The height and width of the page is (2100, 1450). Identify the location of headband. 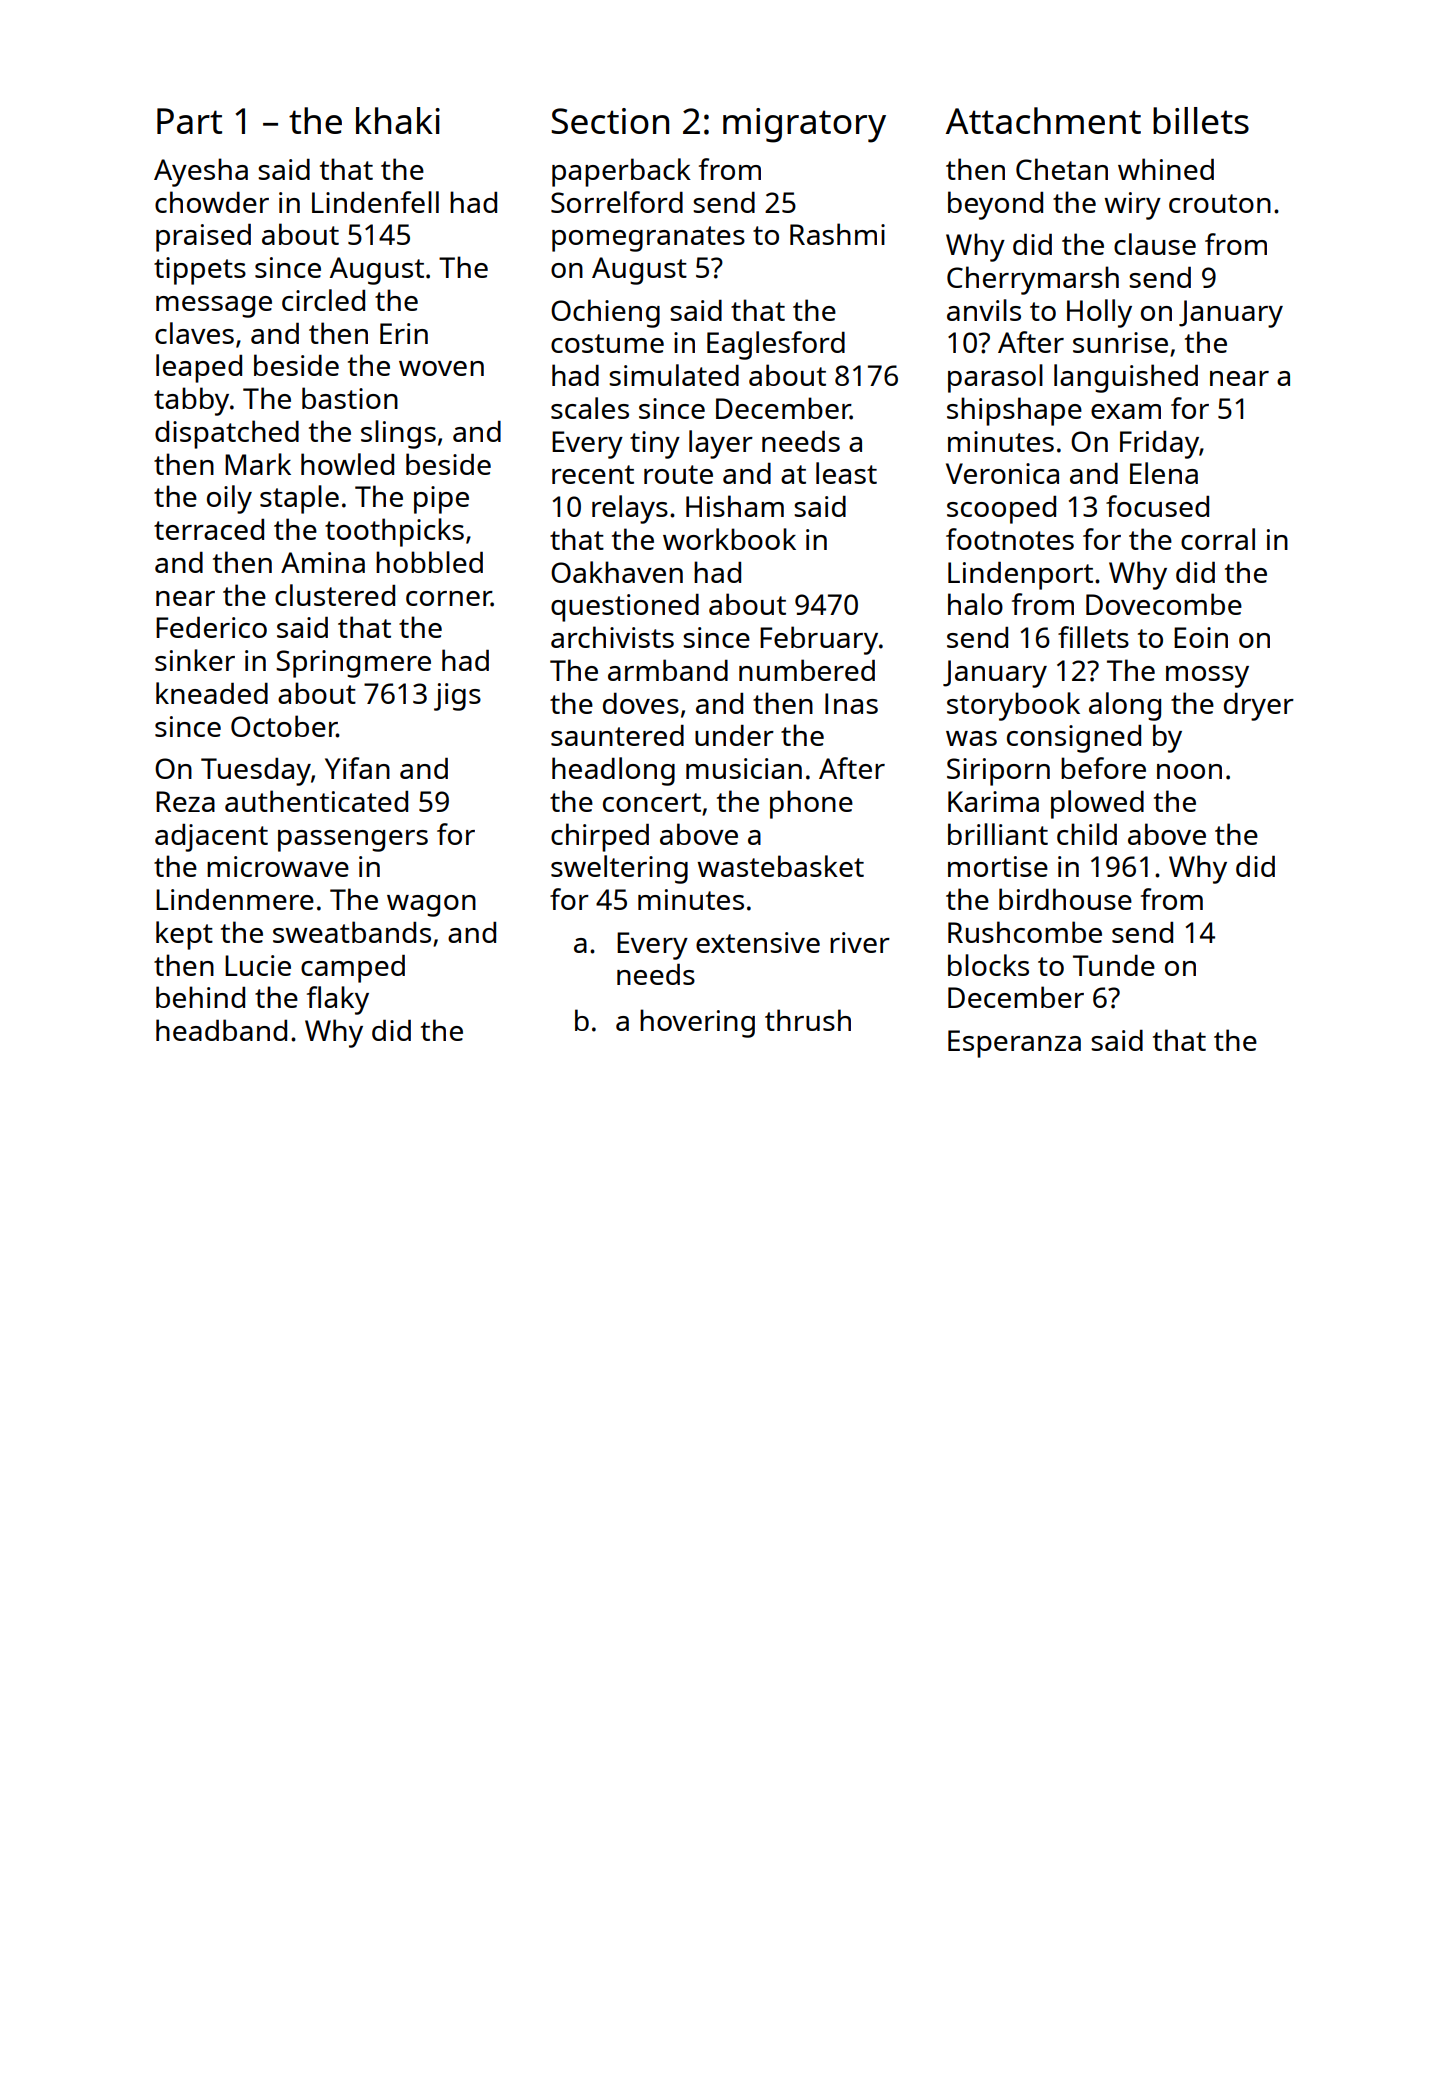
(221, 1030).
